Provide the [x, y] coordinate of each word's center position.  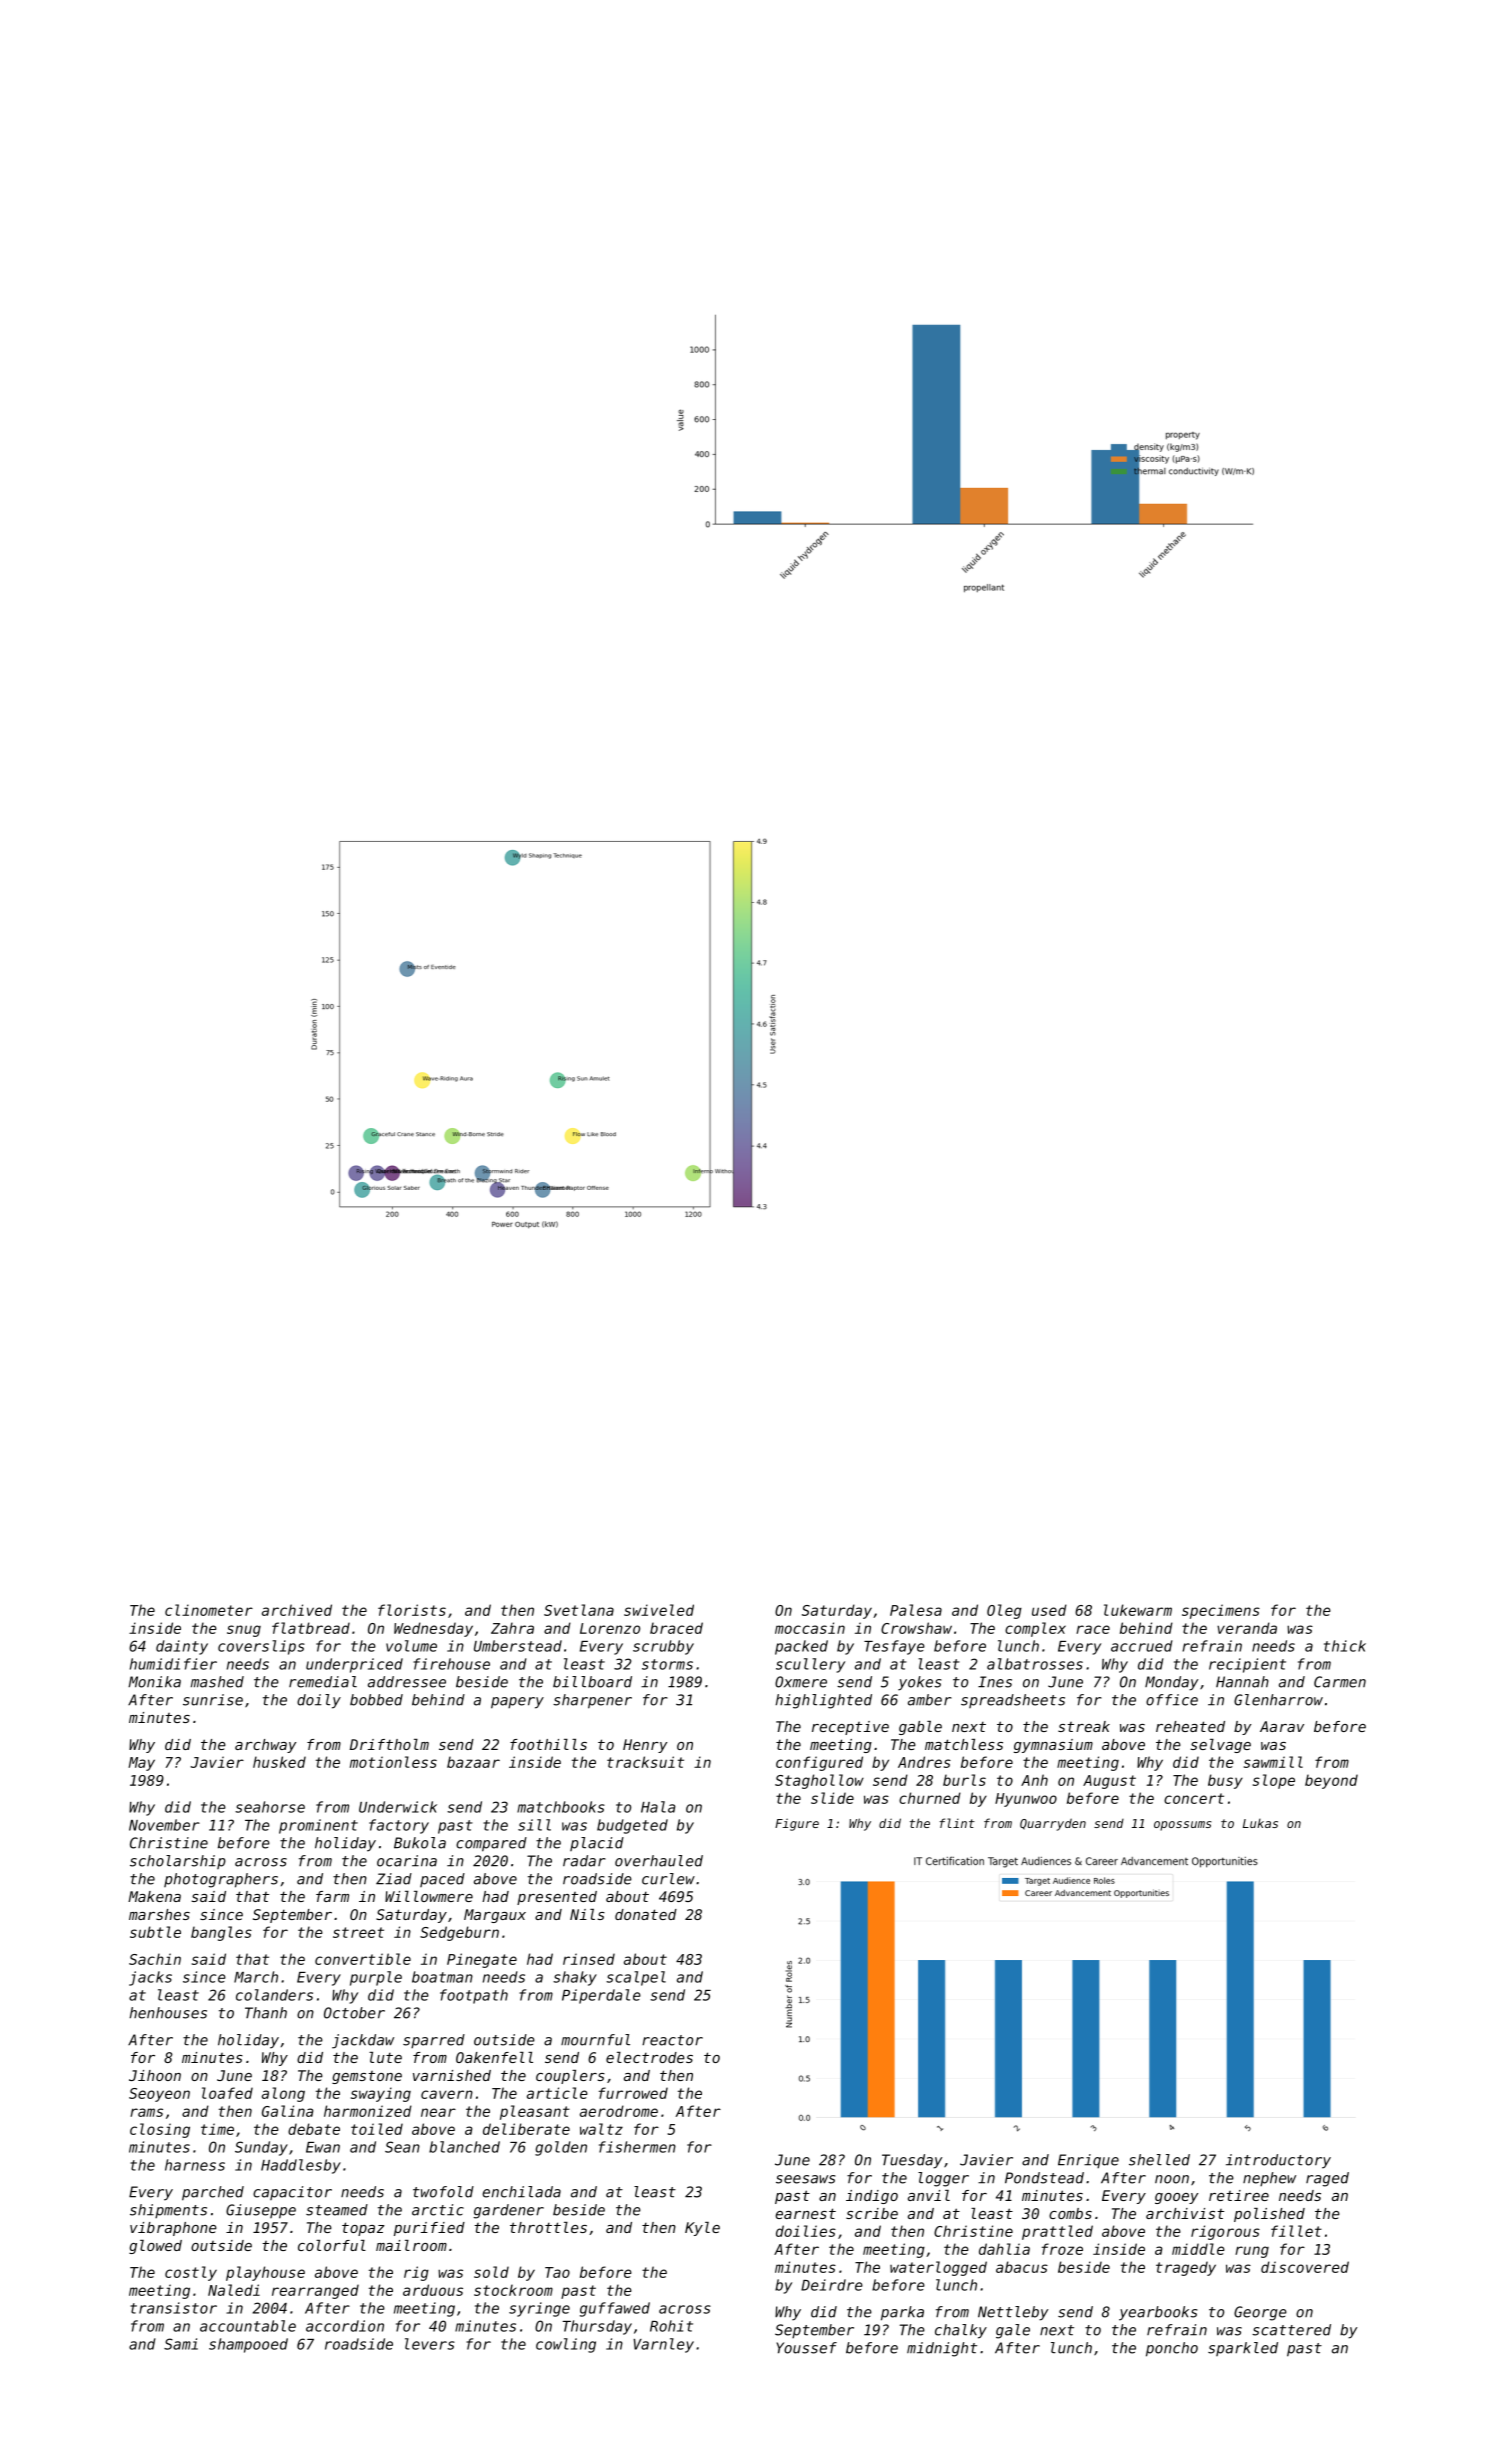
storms [667, 1664]
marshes [159, 1914]
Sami [181, 2344]
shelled [1159, 2160]
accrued [1142, 1646]
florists [412, 1610]
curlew [668, 1879]
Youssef [807, 2348]
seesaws [805, 2179]
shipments [168, 2211]
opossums [1182, 1826]
